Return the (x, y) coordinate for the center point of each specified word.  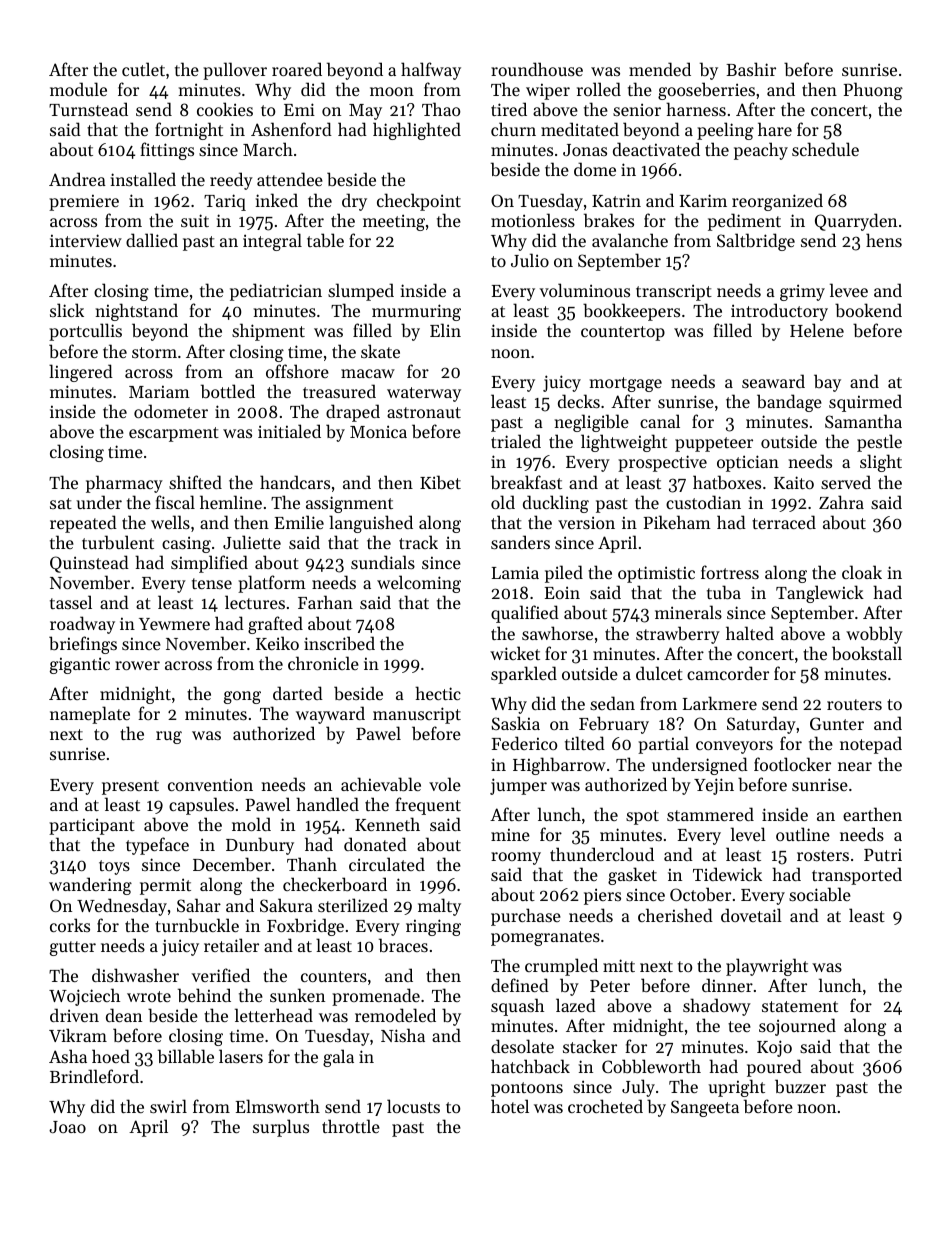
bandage (789, 403)
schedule (825, 149)
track (418, 542)
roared (297, 69)
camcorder (728, 673)
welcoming (419, 584)
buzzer (800, 1086)
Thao (441, 109)
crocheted (605, 1106)
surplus (281, 1128)
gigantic (80, 665)
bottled (228, 391)
